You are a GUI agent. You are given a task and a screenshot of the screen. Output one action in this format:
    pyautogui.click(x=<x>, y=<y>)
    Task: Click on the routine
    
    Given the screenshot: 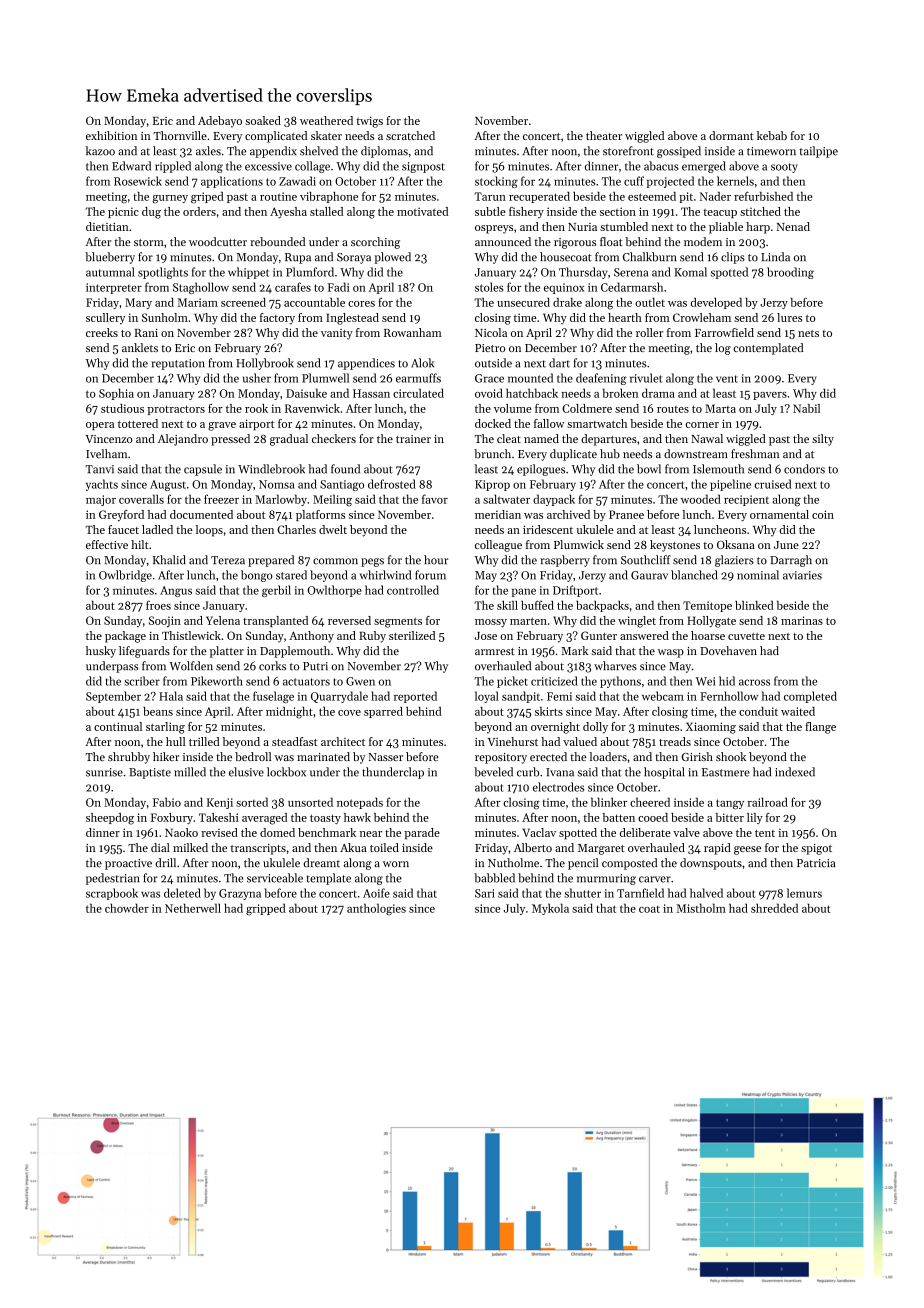 What is the action you would take?
    pyautogui.click(x=278, y=196)
